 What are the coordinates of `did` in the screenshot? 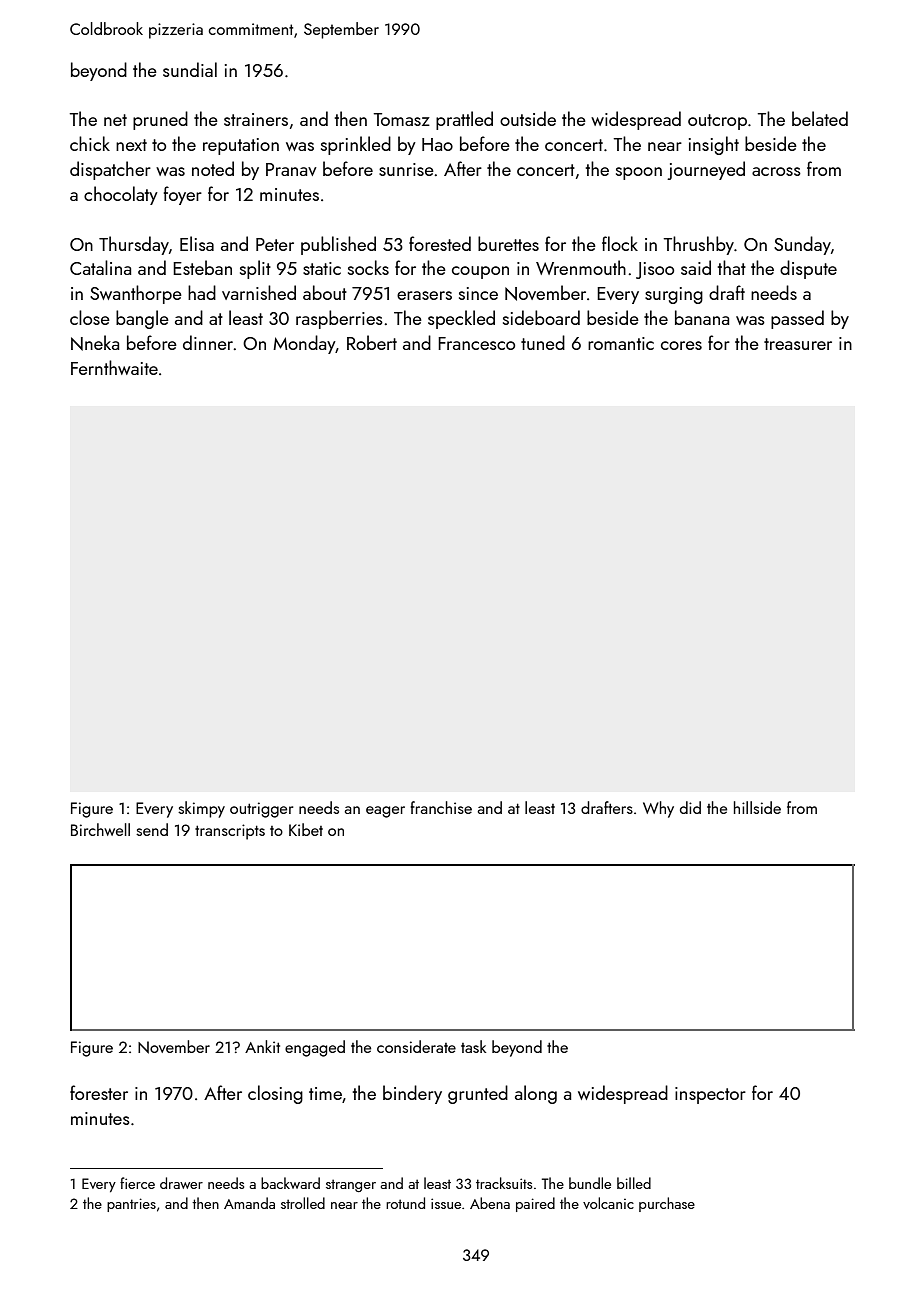 It's located at (690, 807).
